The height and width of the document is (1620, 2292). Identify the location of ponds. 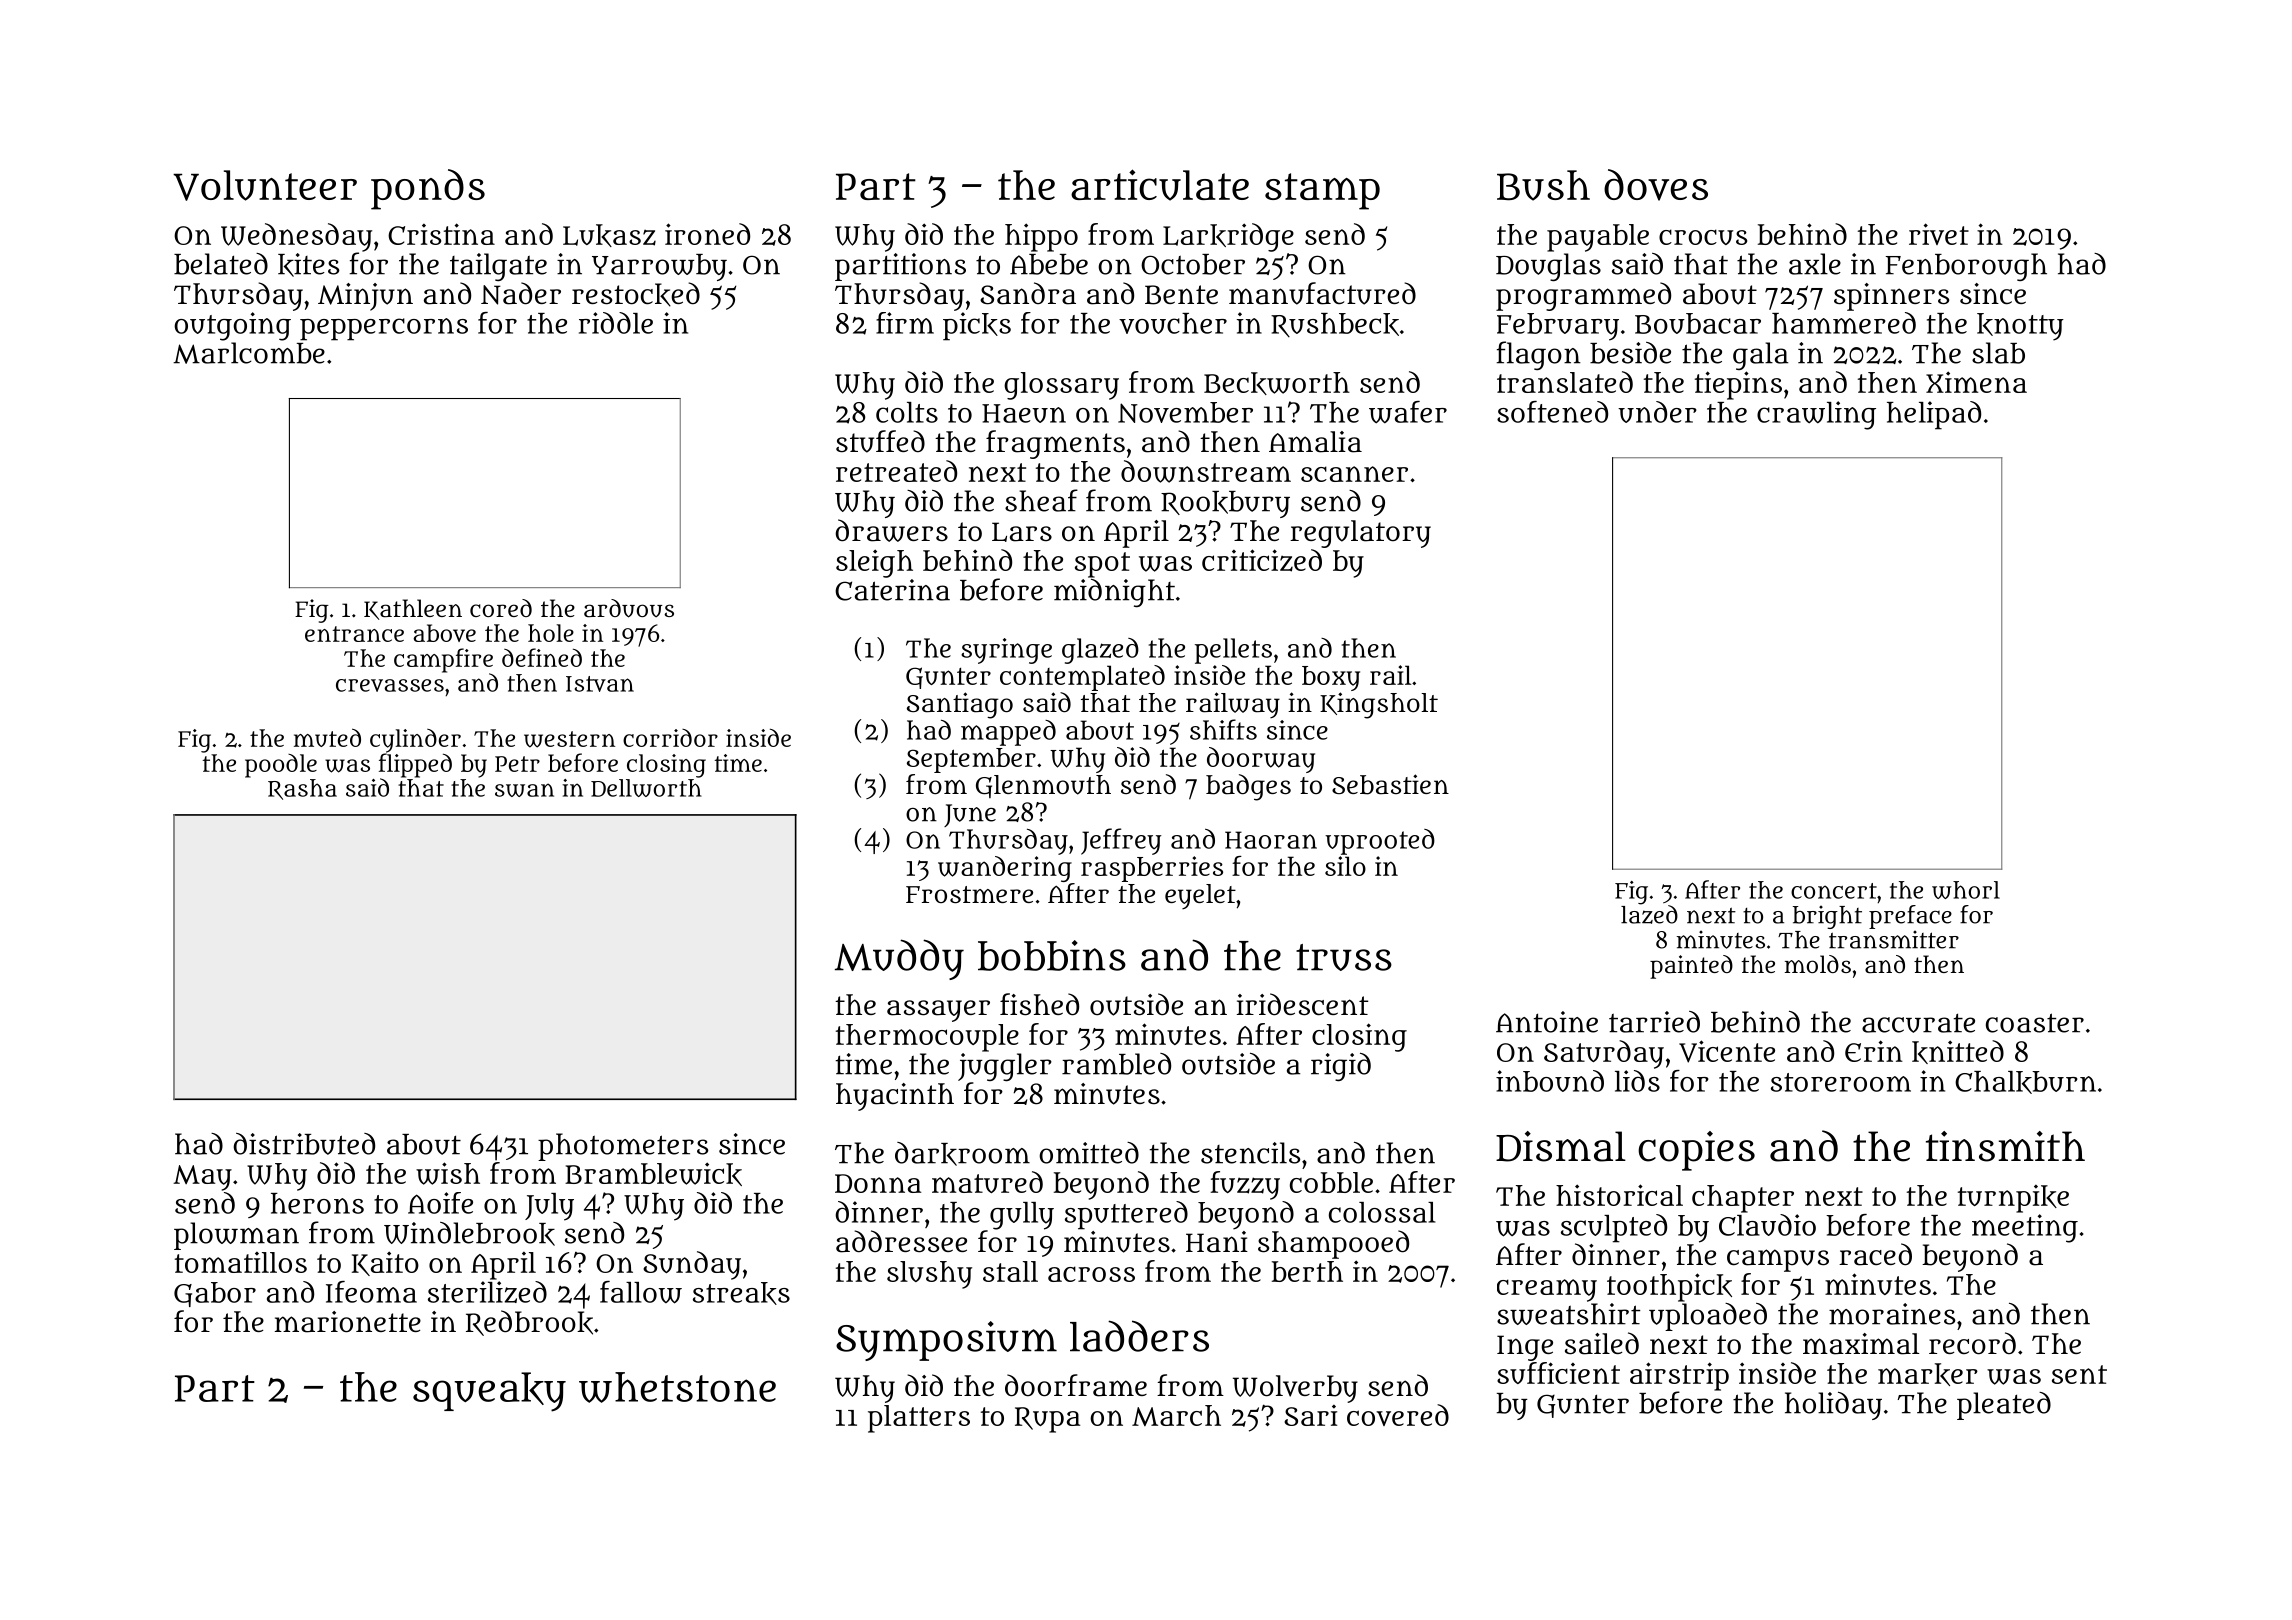
(428, 189).
